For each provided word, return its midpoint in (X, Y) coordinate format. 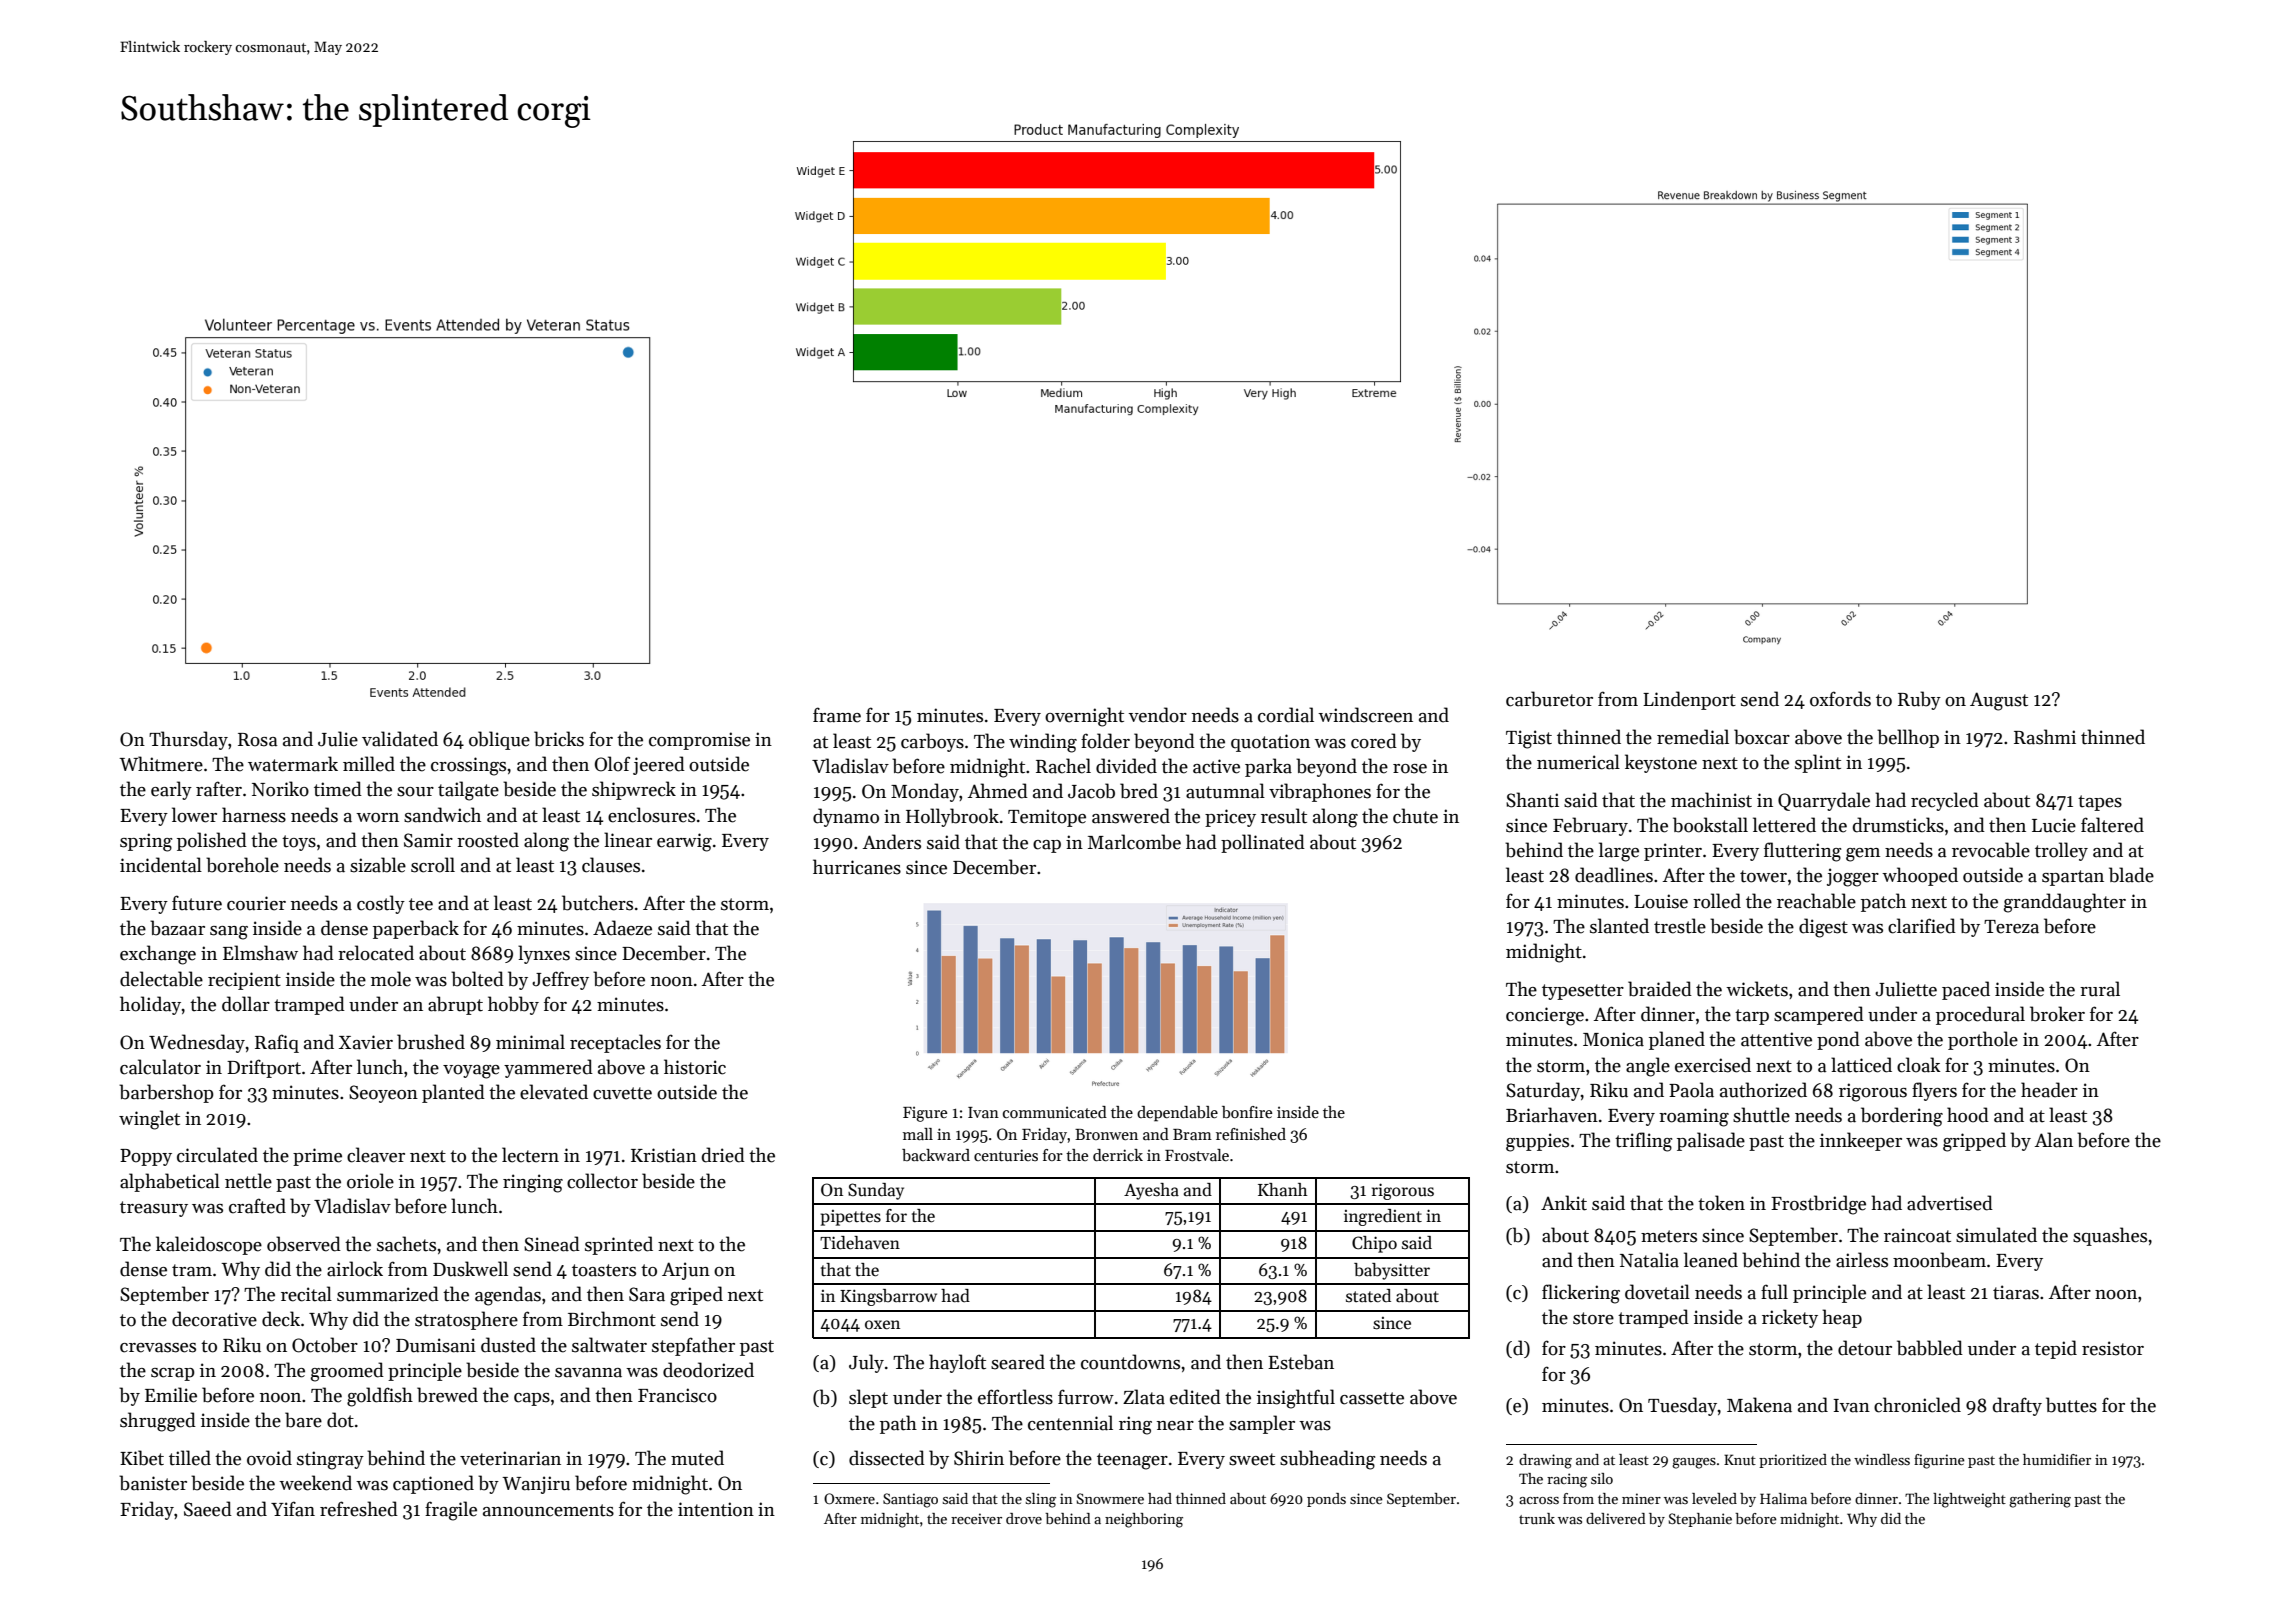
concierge (1545, 1016)
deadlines (1614, 875)
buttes (2071, 1405)
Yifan (293, 1509)
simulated (1996, 1235)
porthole (1983, 1040)
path (898, 1424)
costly (381, 904)
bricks (559, 739)
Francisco (677, 1395)
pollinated (1263, 843)
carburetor (1549, 699)
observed (304, 1244)
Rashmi (2045, 737)
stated (1368, 1296)
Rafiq (277, 1043)
